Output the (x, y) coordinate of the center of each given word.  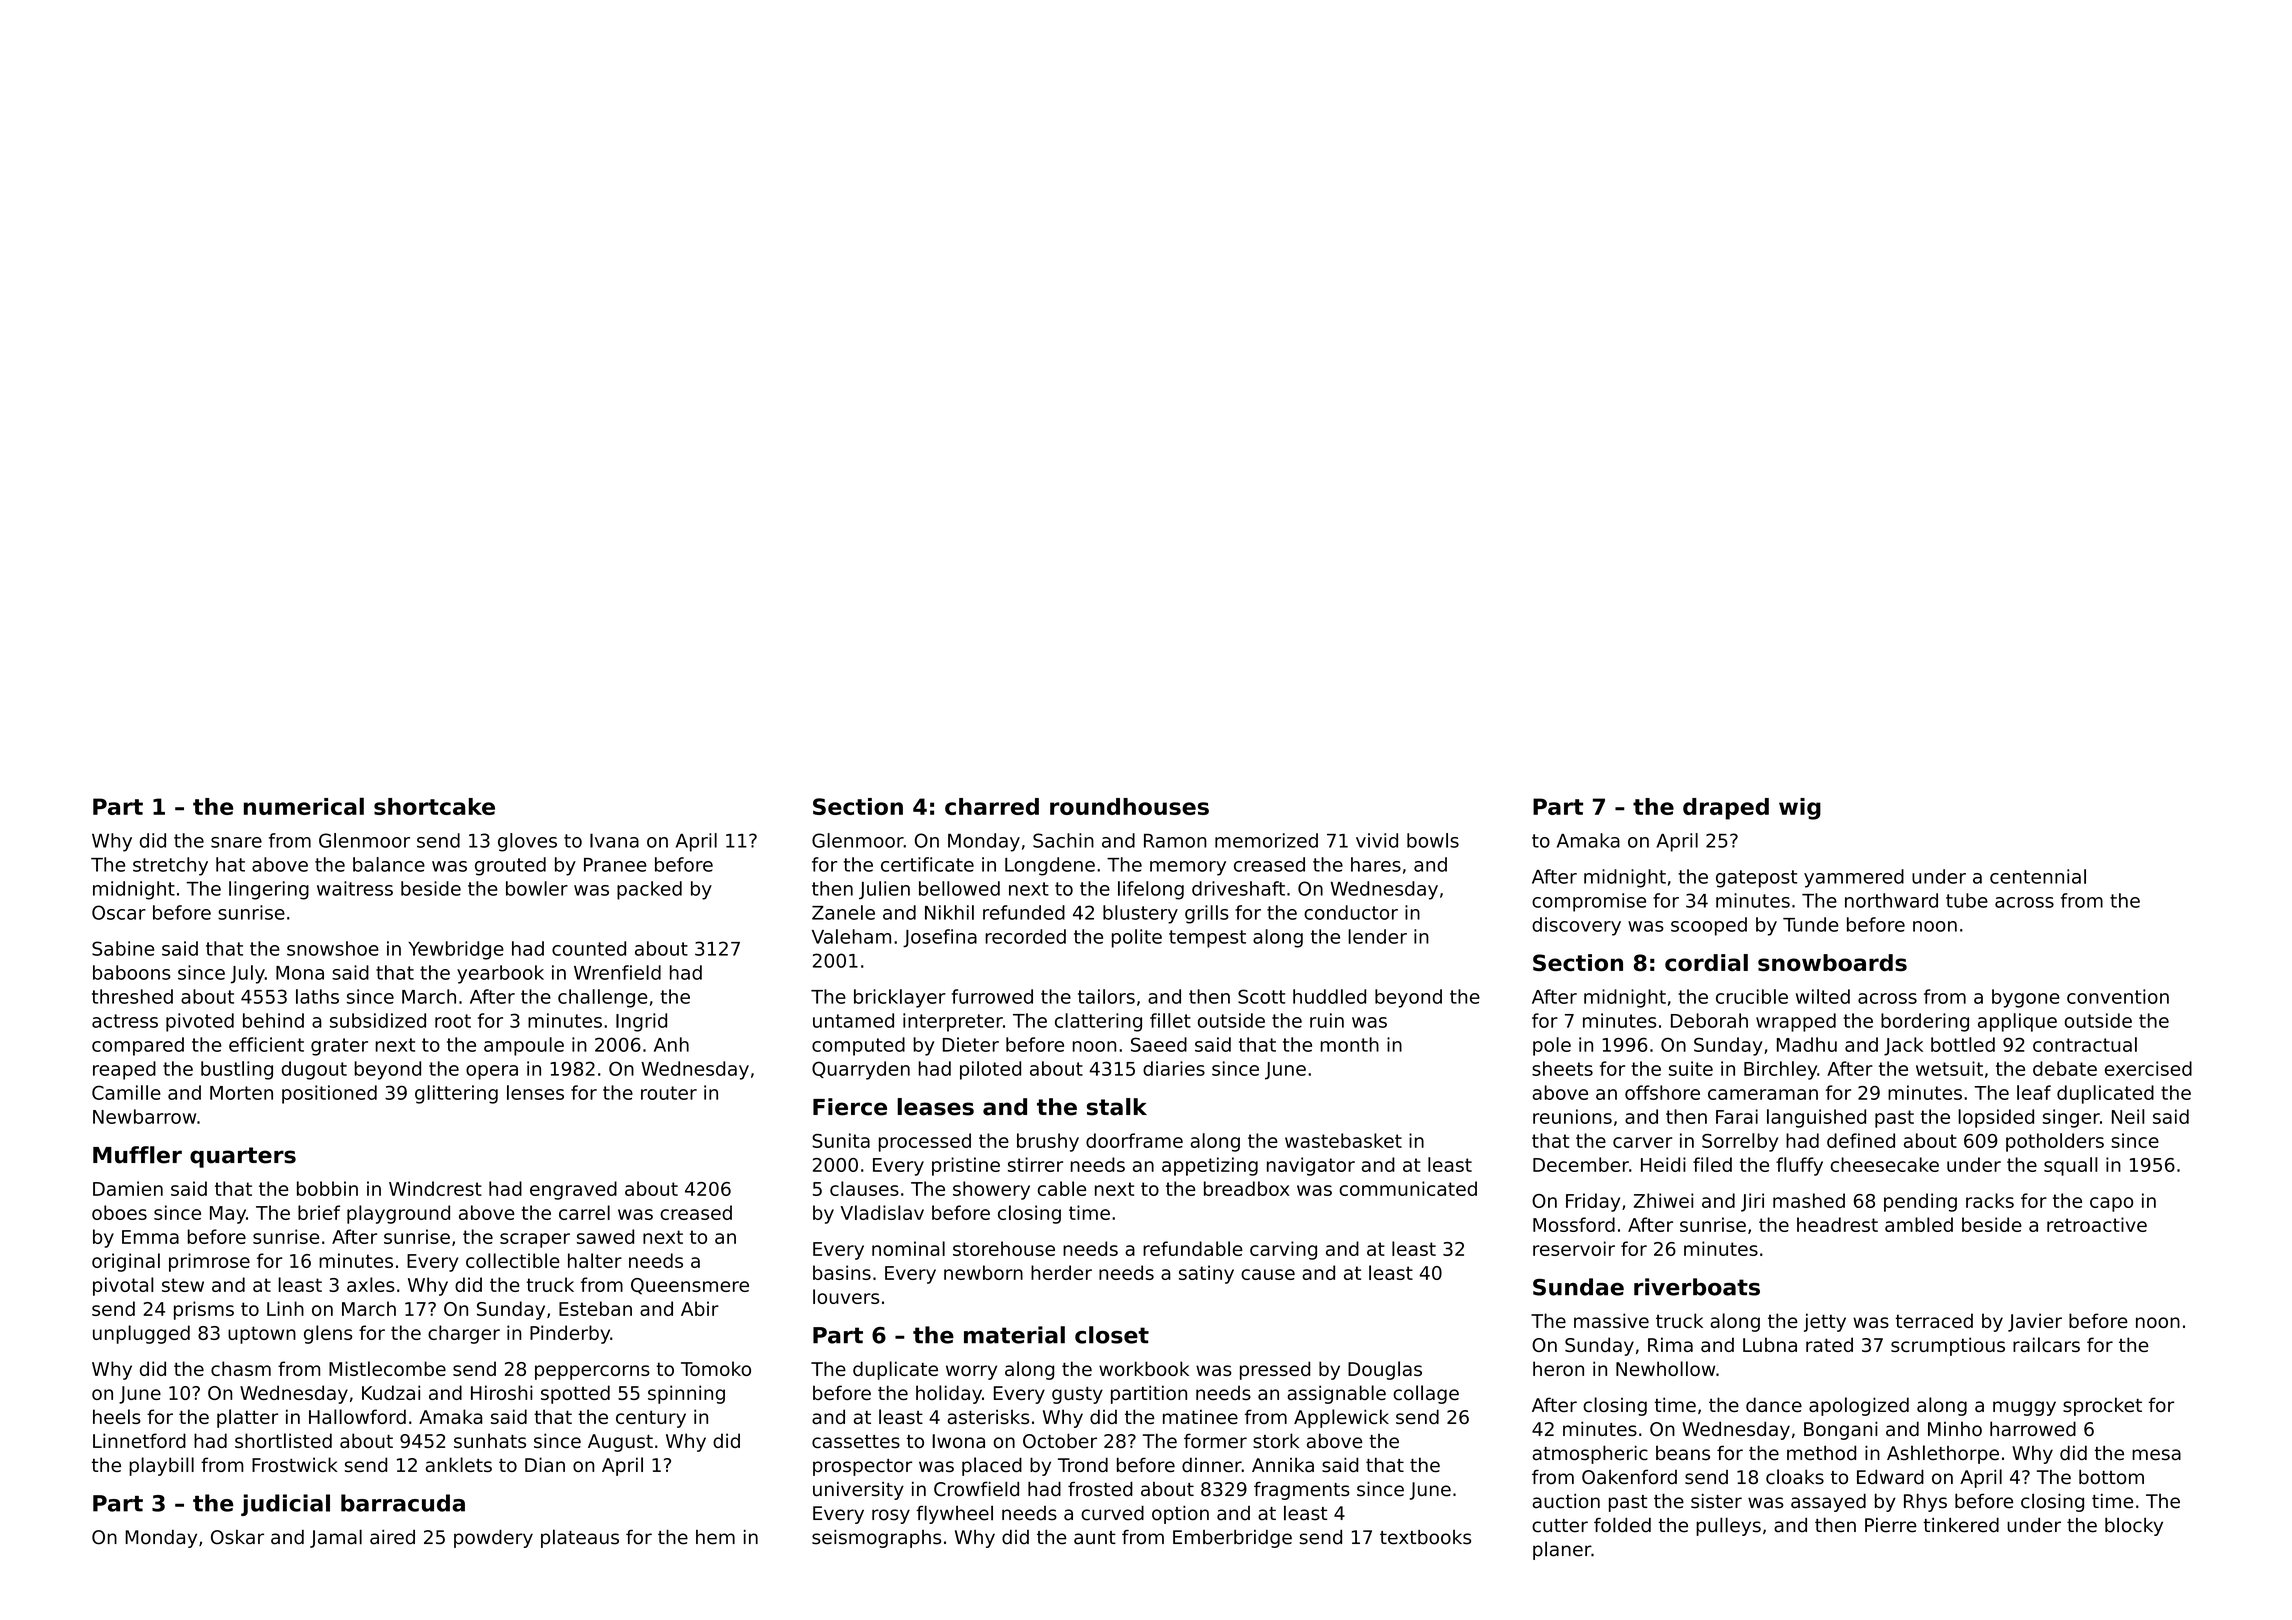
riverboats (1697, 1287)
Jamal (336, 1538)
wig (1800, 809)
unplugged (141, 1334)
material (1014, 1335)
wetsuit (1949, 1068)
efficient (266, 1044)
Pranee (615, 865)
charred (992, 806)
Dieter (971, 1044)
